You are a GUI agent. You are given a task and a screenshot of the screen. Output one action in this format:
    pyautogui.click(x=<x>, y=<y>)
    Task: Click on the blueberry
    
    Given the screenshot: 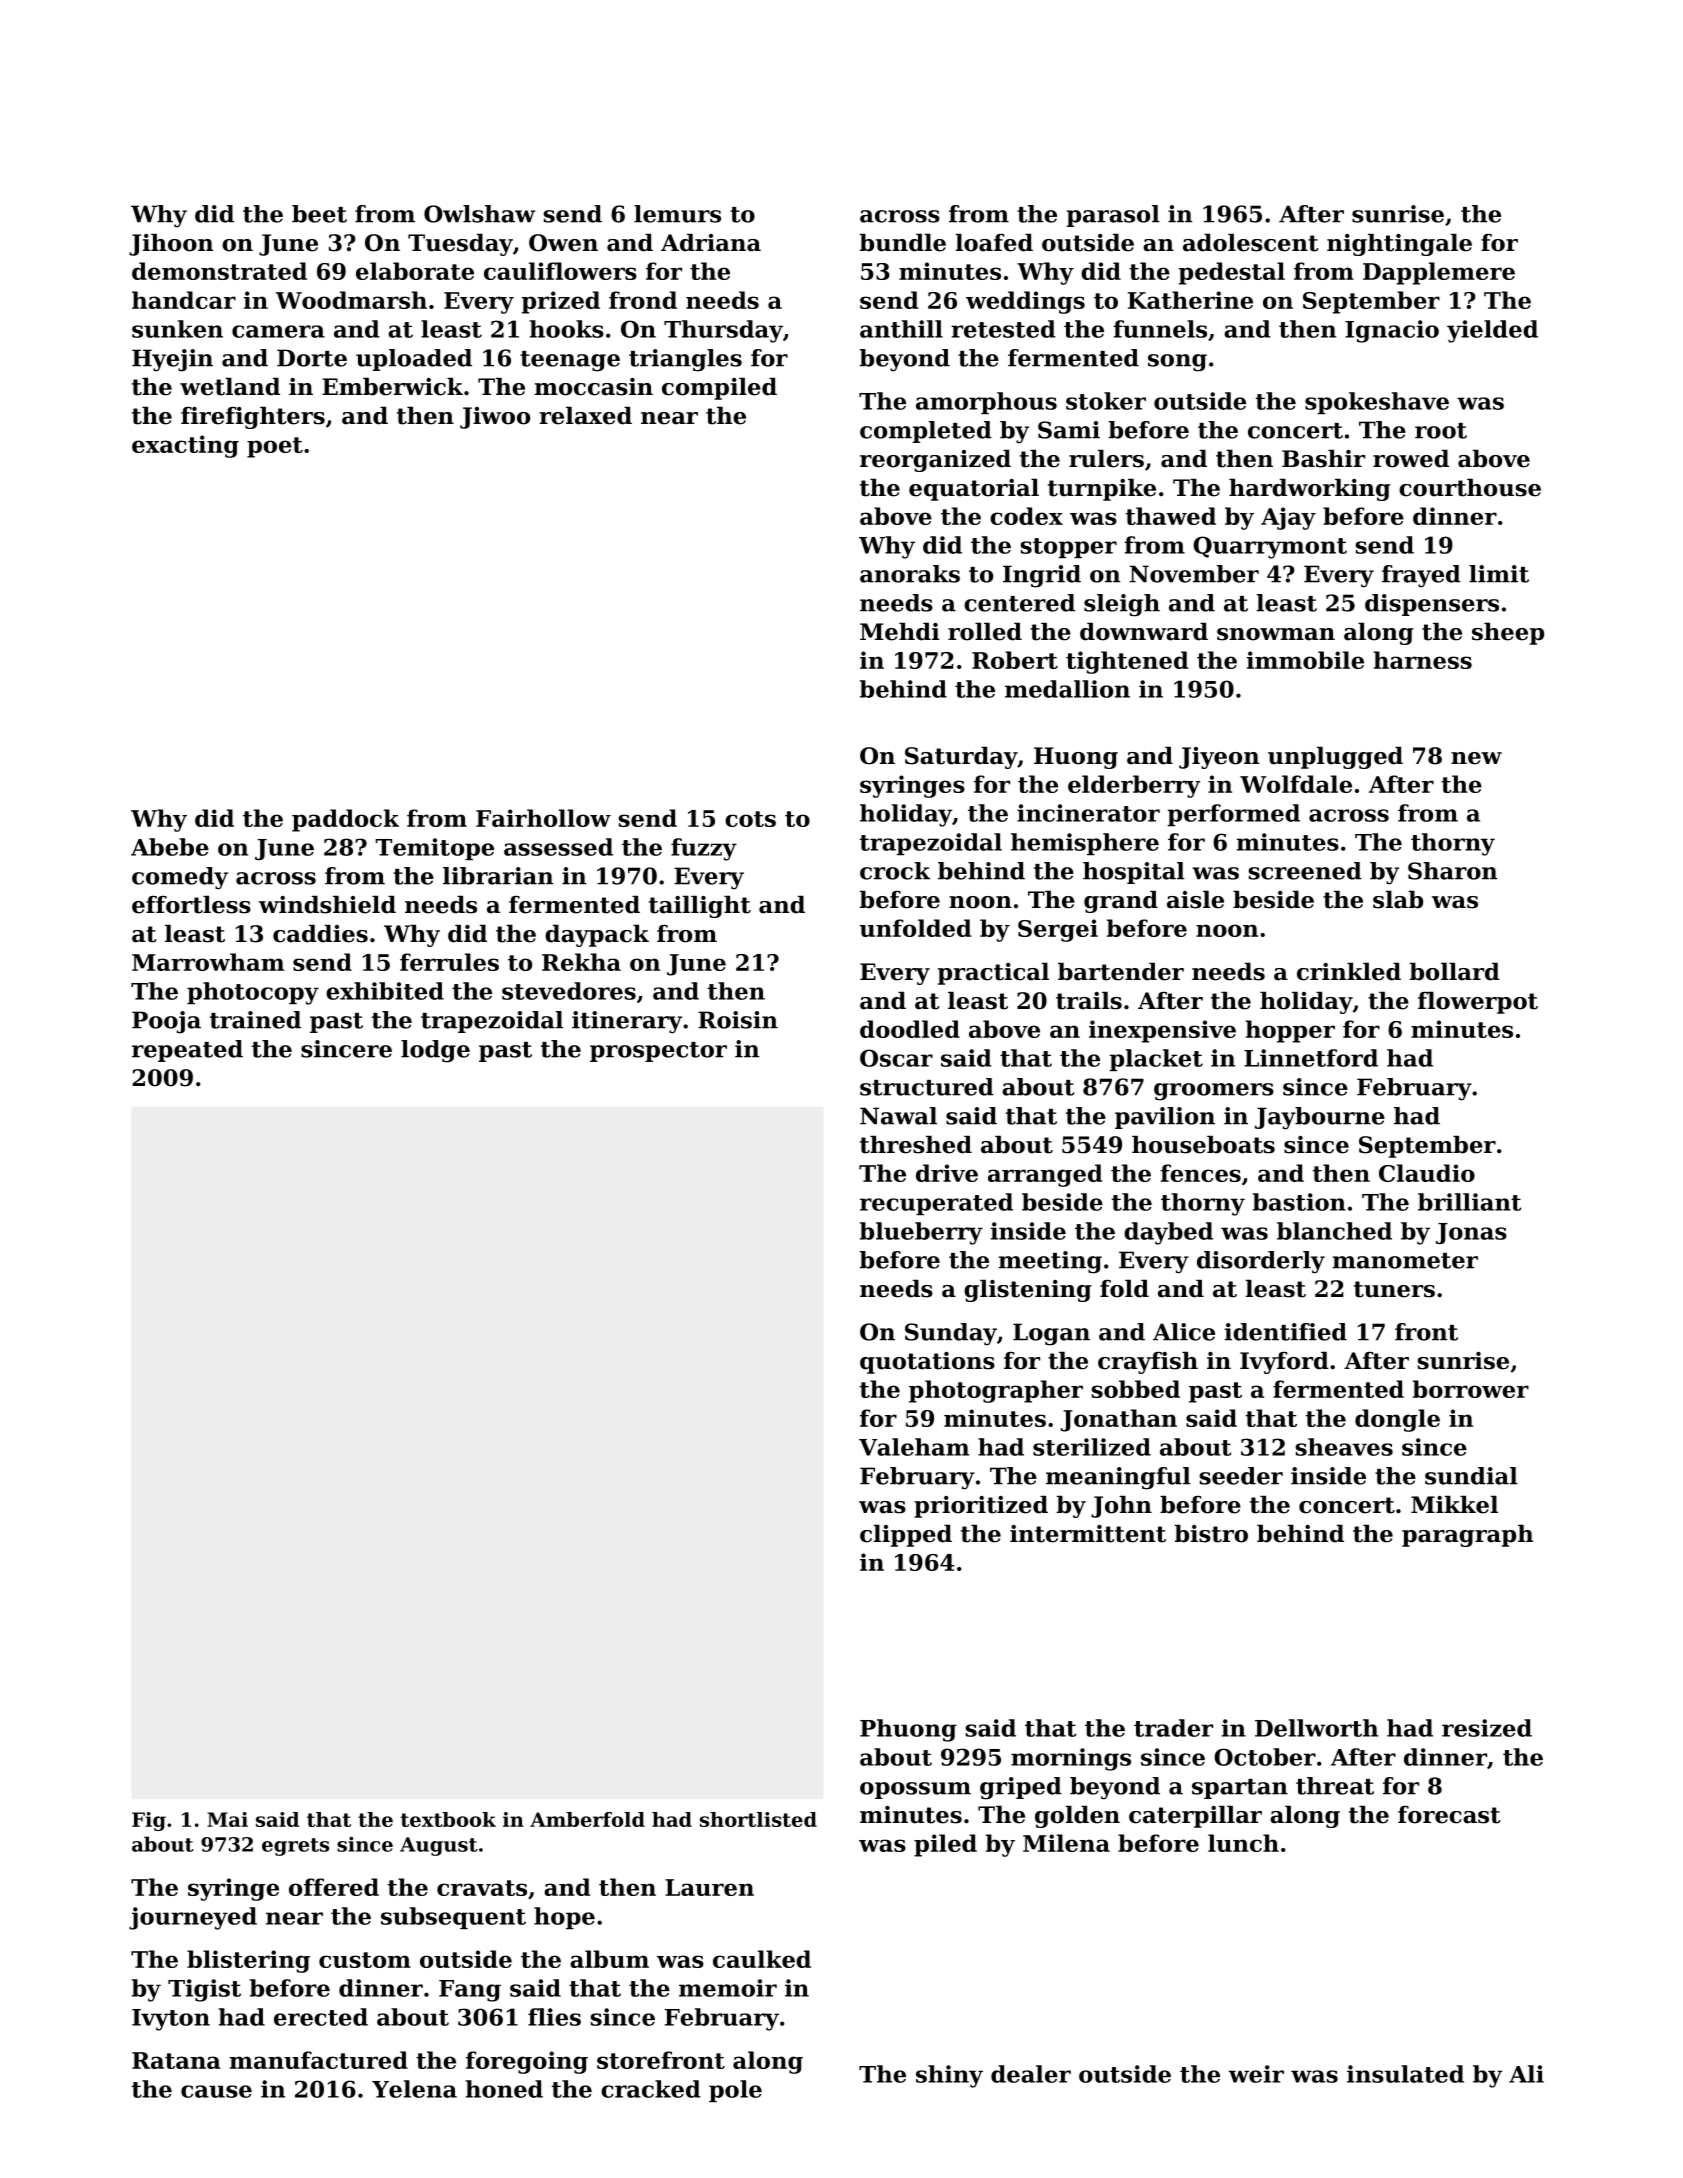 What is the action you would take?
    pyautogui.click(x=921, y=1233)
